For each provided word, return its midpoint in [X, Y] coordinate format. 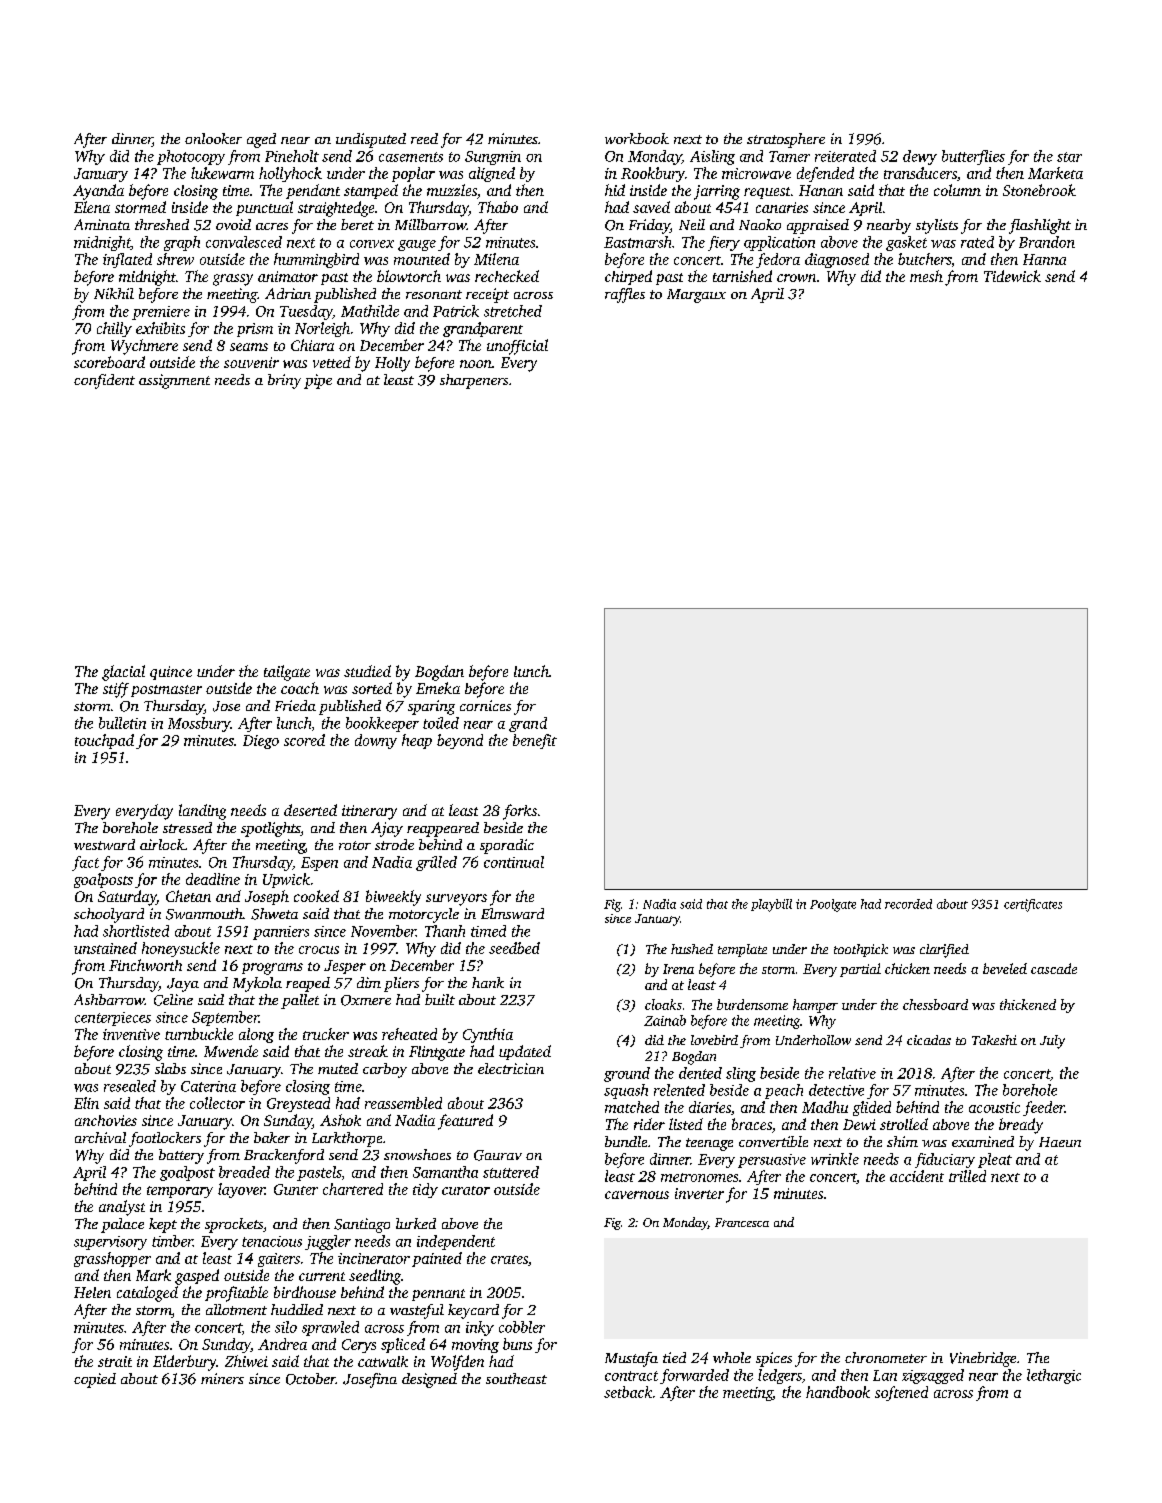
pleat [995, 1160]
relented [679, 1090]
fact [85, 863]
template [742, 950]
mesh [926, 276]
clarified [944, 951]
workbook [637, 138]
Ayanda [98, 192]
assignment [174, 381]
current [322, 1276]
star [1069, 157]
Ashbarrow [109, 999]
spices [774, 1359]
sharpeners [474, 381]
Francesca [742, 1222]
